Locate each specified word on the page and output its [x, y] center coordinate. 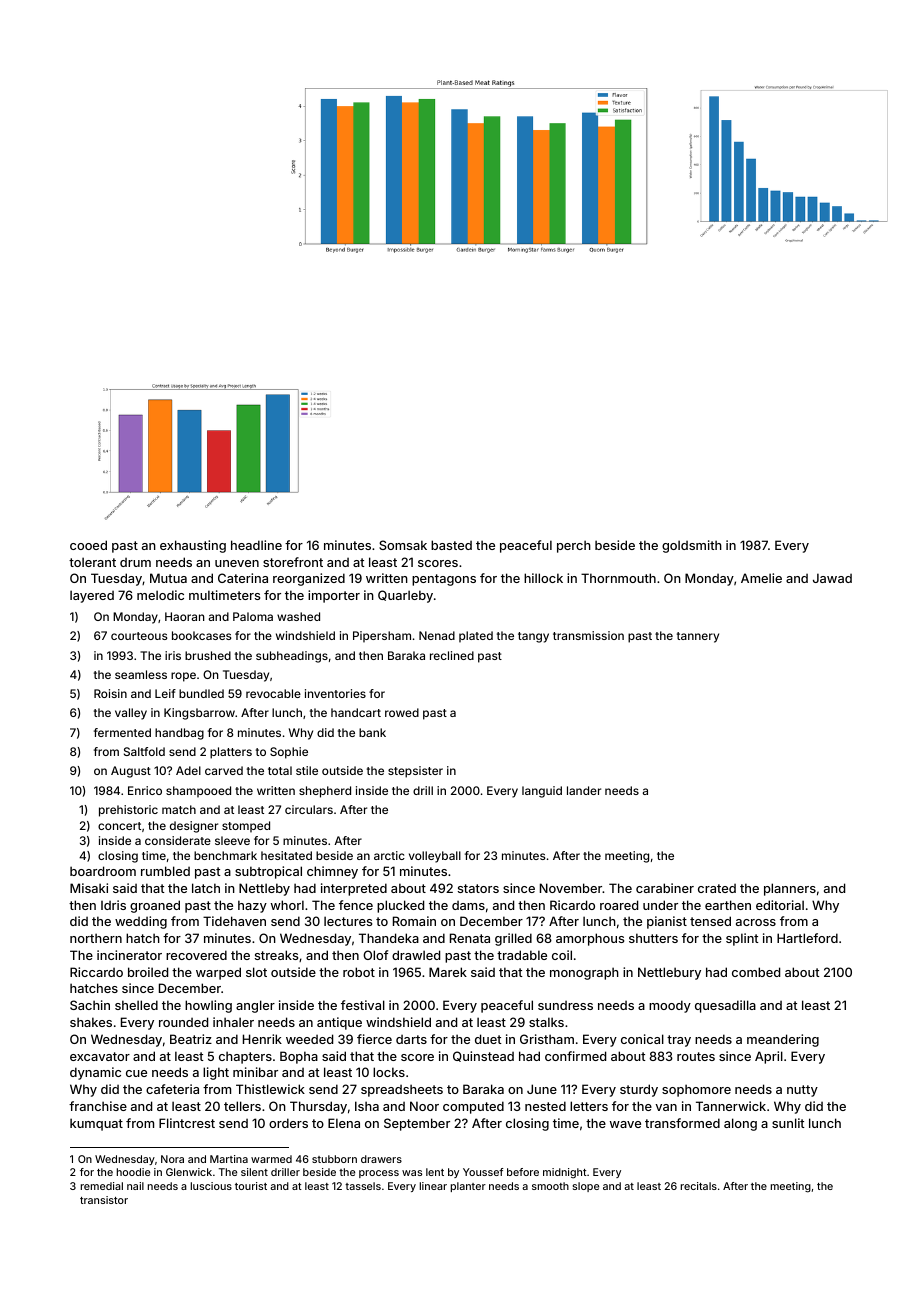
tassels [363, 1186]
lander [584, 790]
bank [372, 732]
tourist [251, 1186]
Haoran [185, 616]
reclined [452, 655]
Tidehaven [234, 921]
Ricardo [572, 905]
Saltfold [144, 751]
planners [790, 889]
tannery [698, 637]
